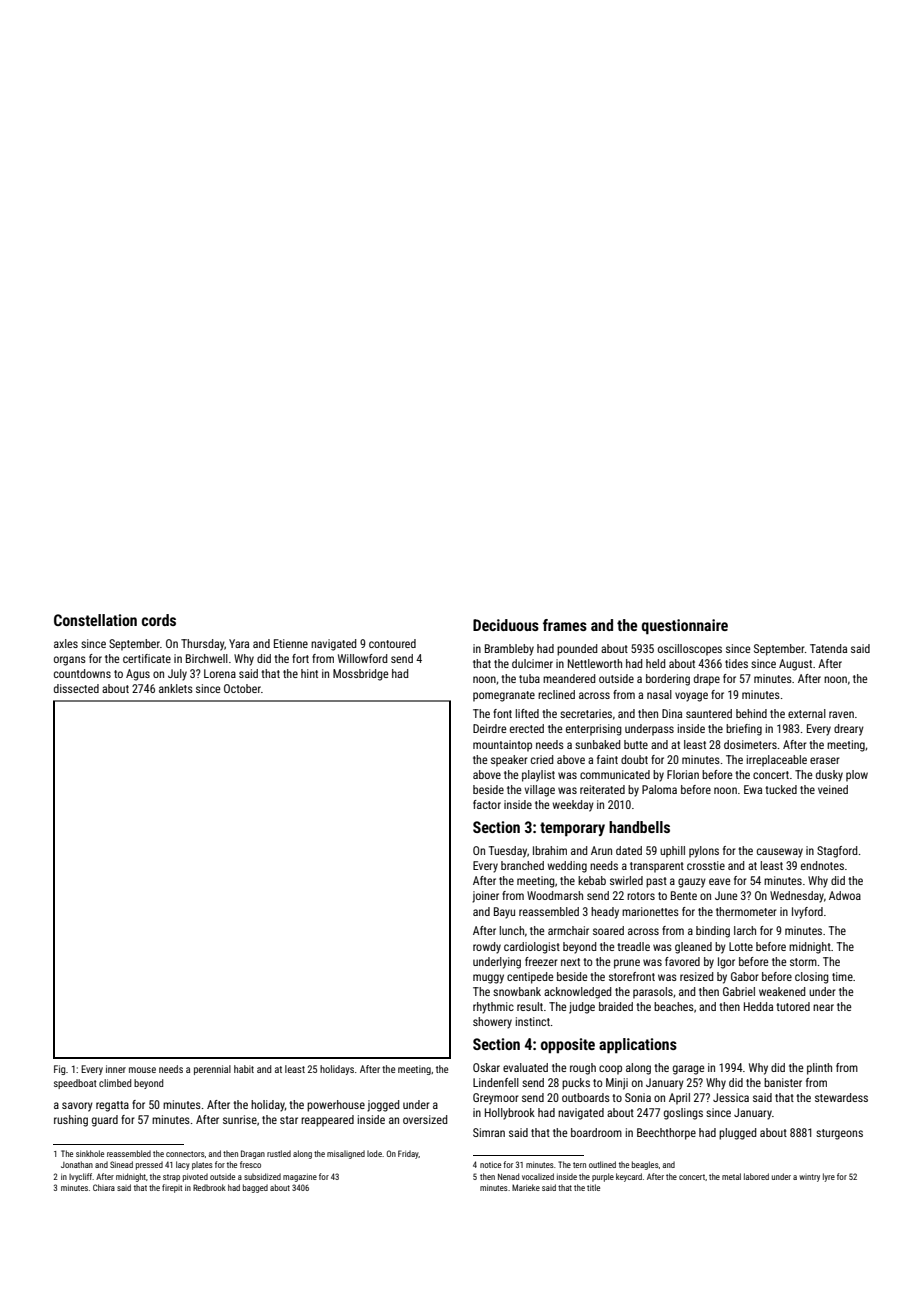 The image size is (924, 1308). I want to click on lacy, so click(183, 1165).
